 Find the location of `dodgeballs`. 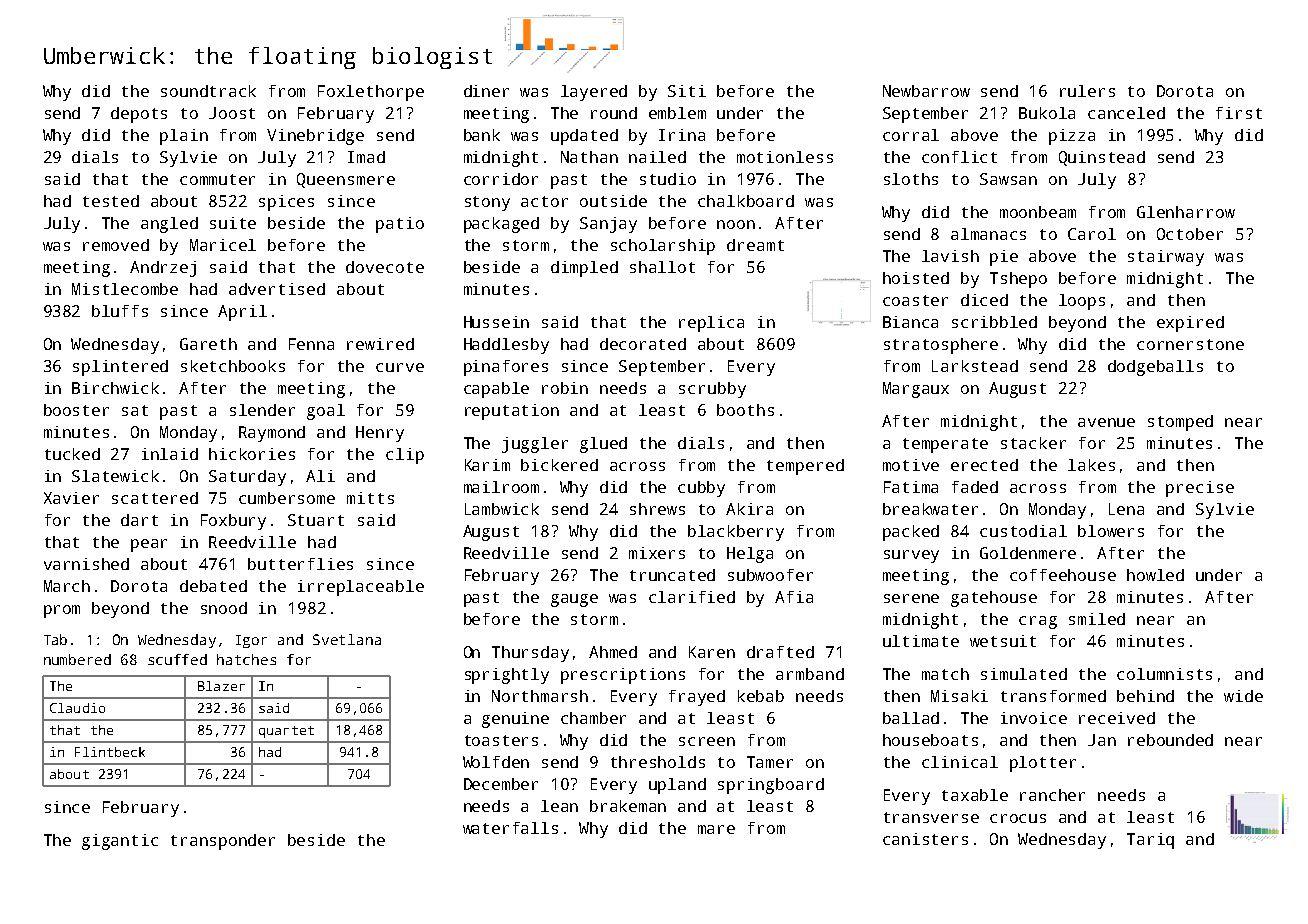

dodgeballs is located at coordinates (1155, 368).
